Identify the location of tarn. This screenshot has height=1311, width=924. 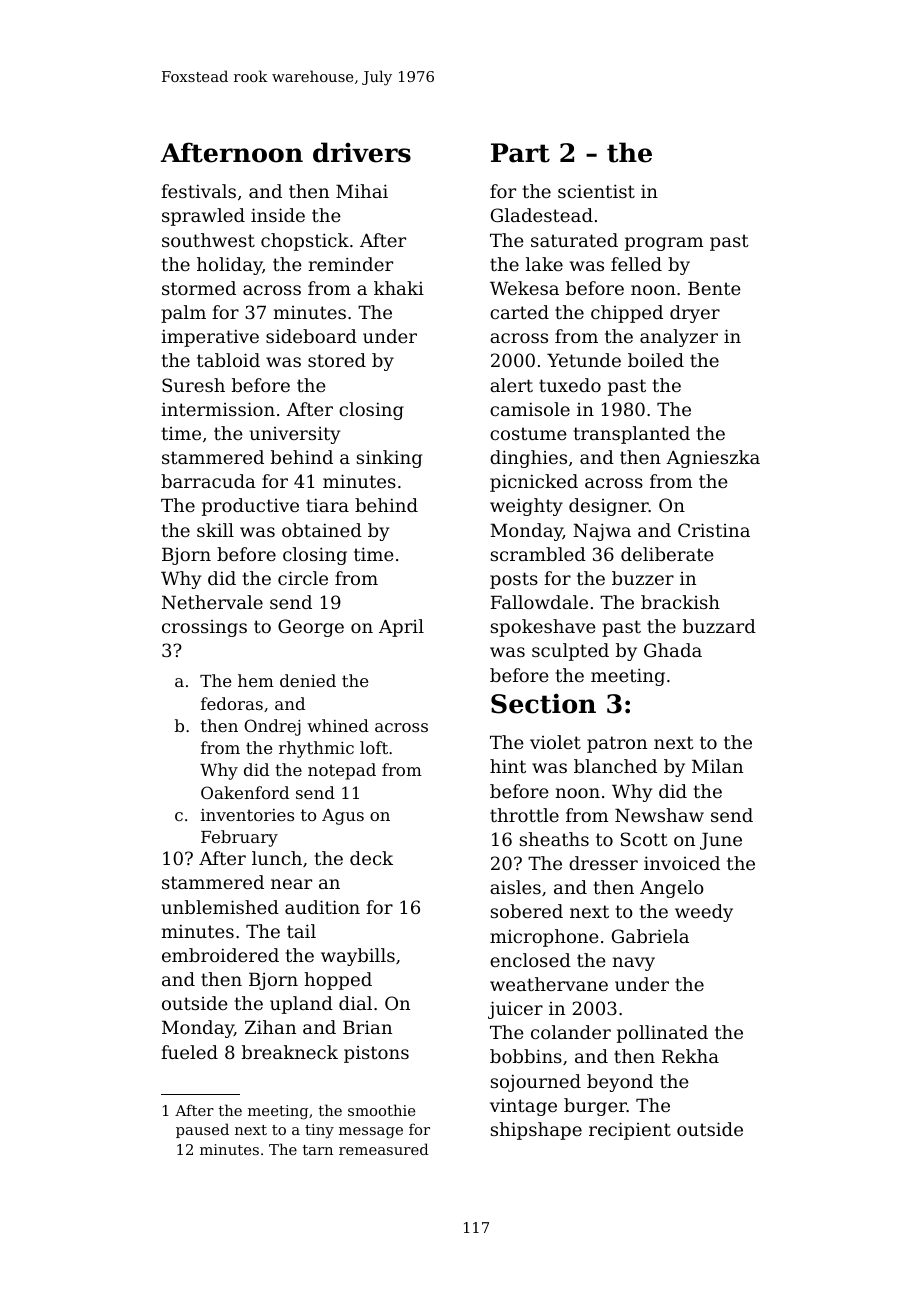
(318, 1150).
